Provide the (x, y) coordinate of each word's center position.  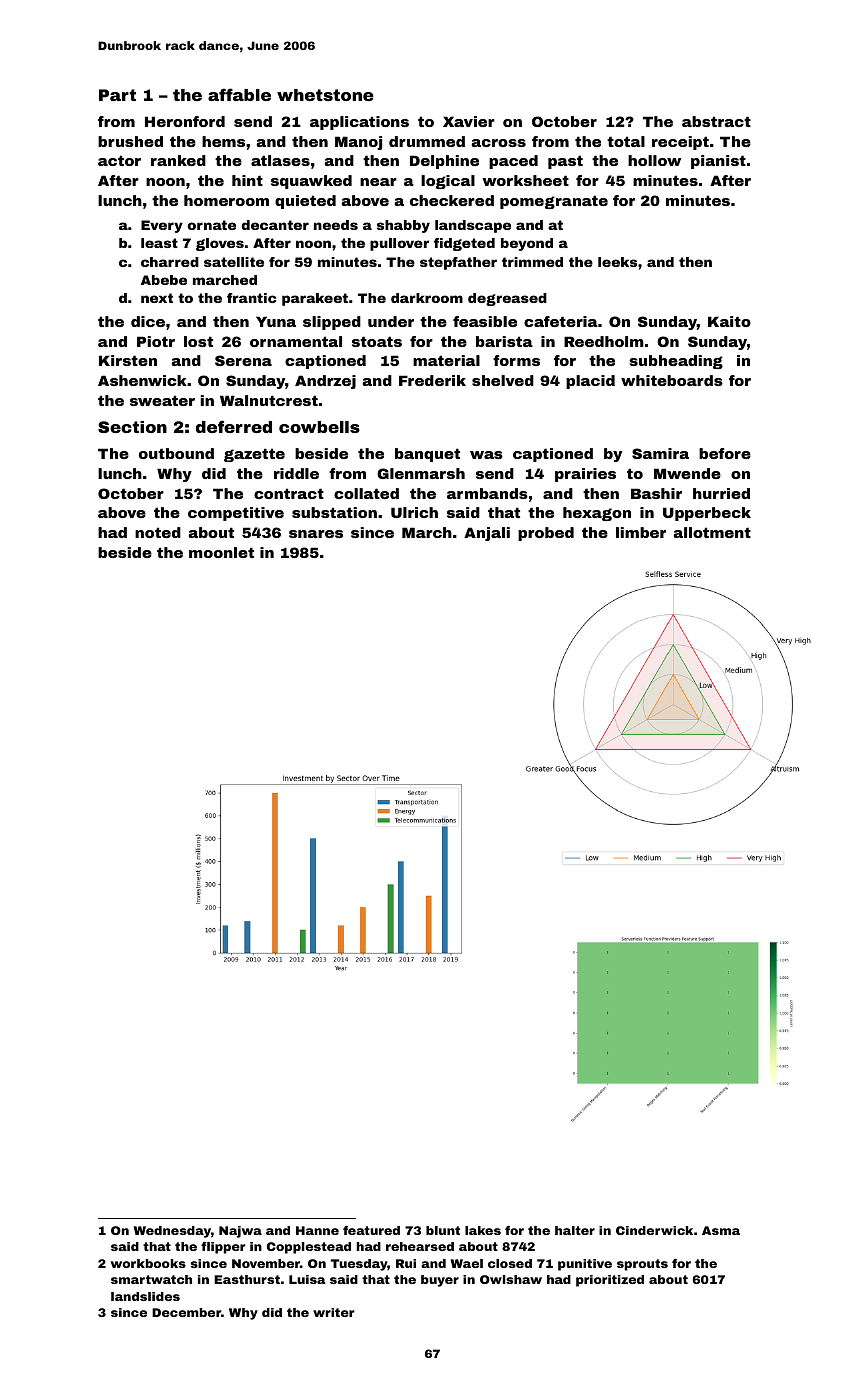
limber (641, 532)
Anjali (487, 534)
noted (158, 532)
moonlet (221, 552)
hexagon (597, 514)
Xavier (469, 121)
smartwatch (151, 1279)
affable (239, 94)
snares (316, 534)
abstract (716, 121)
